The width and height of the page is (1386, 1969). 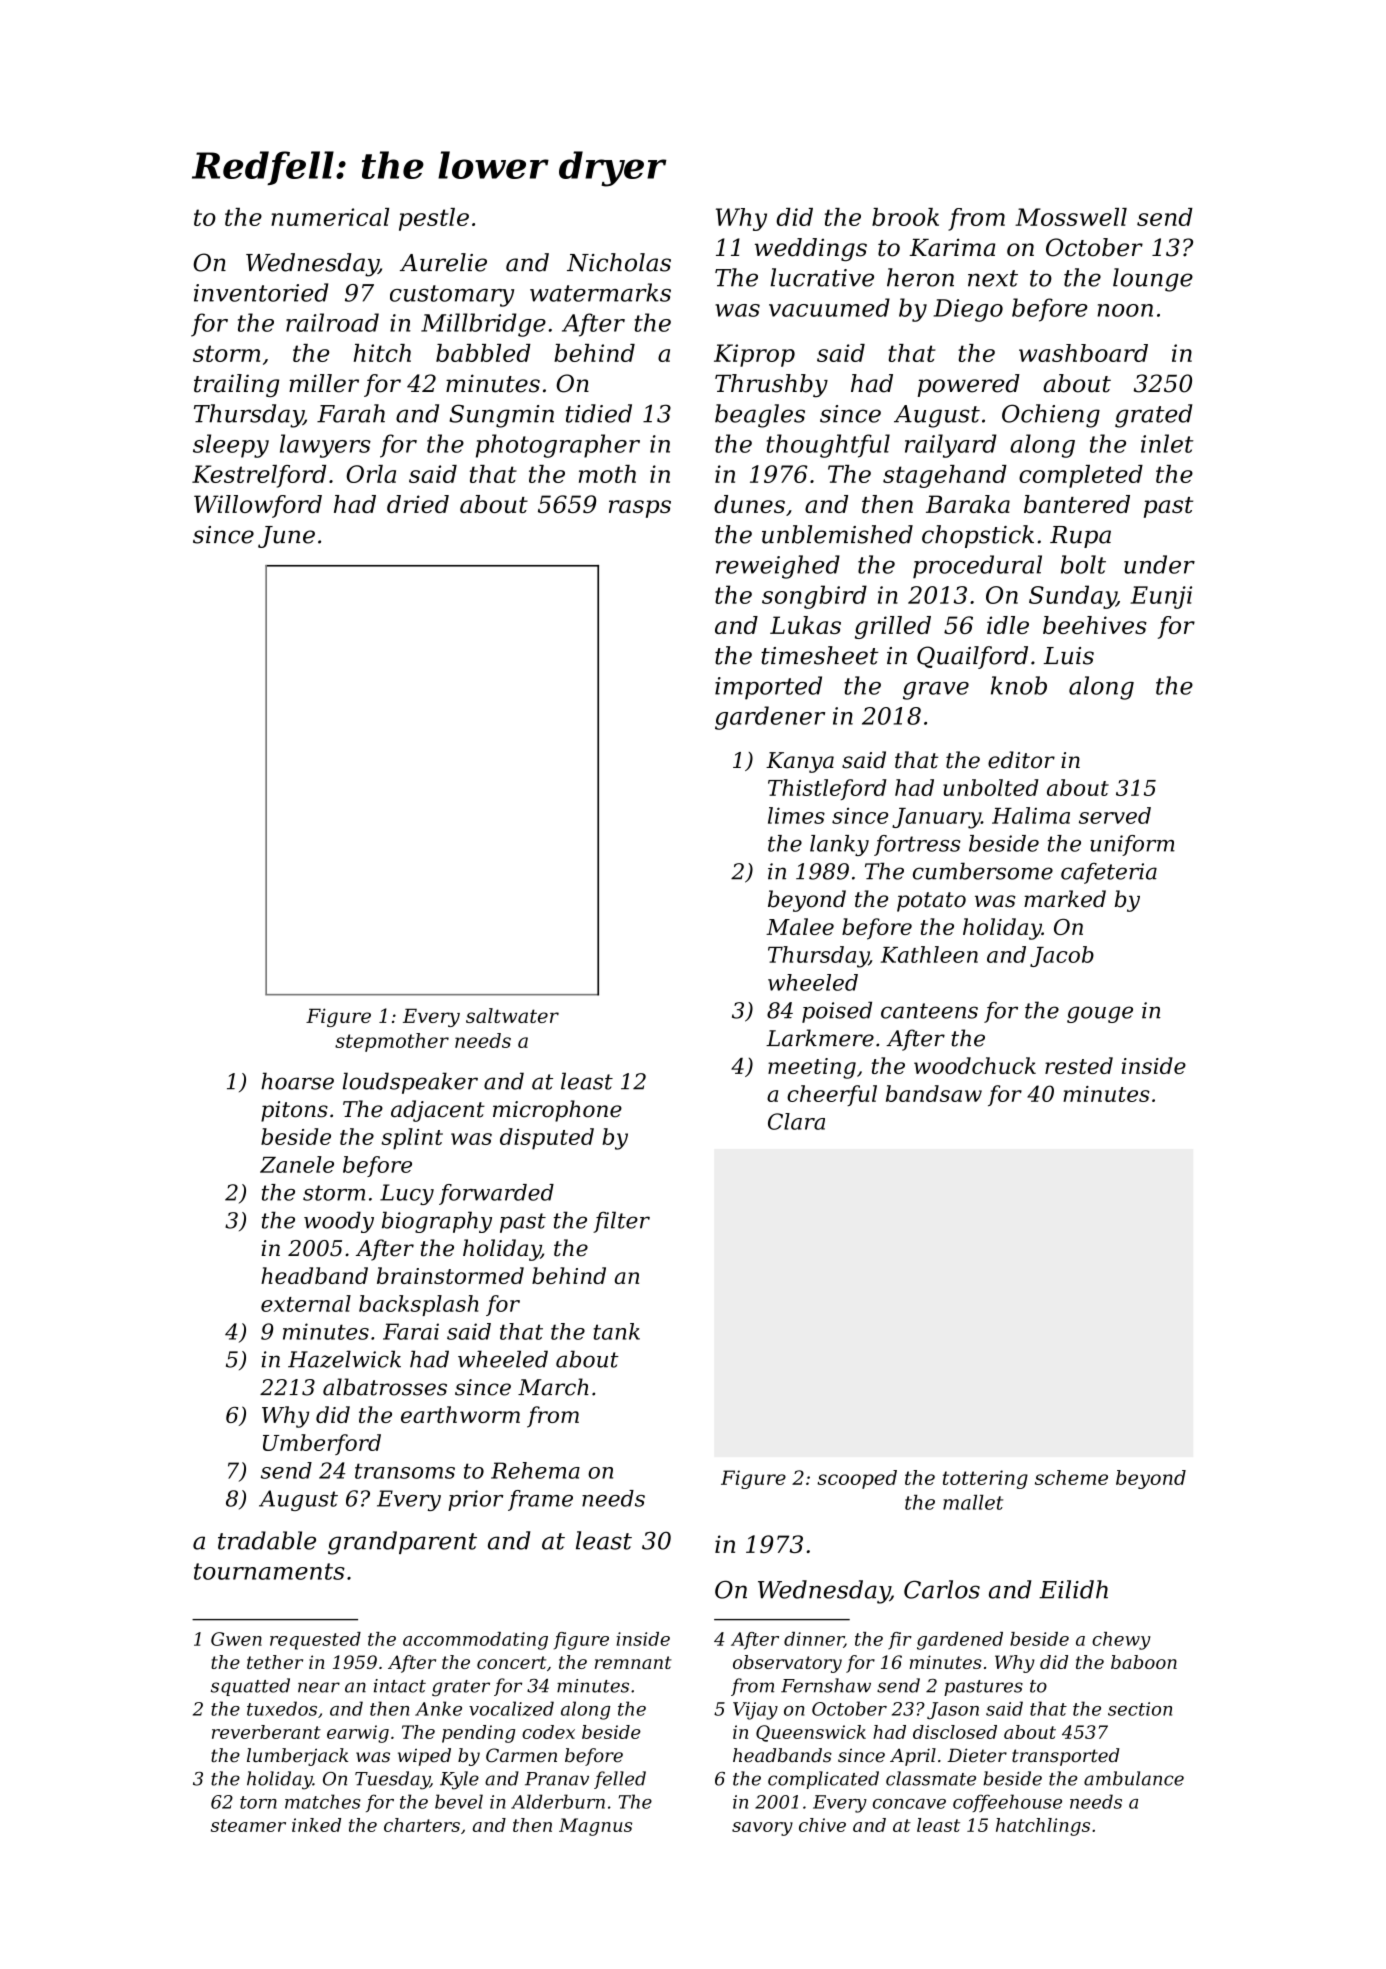 I want to click on tradable, so click(x=267, y=1540).
